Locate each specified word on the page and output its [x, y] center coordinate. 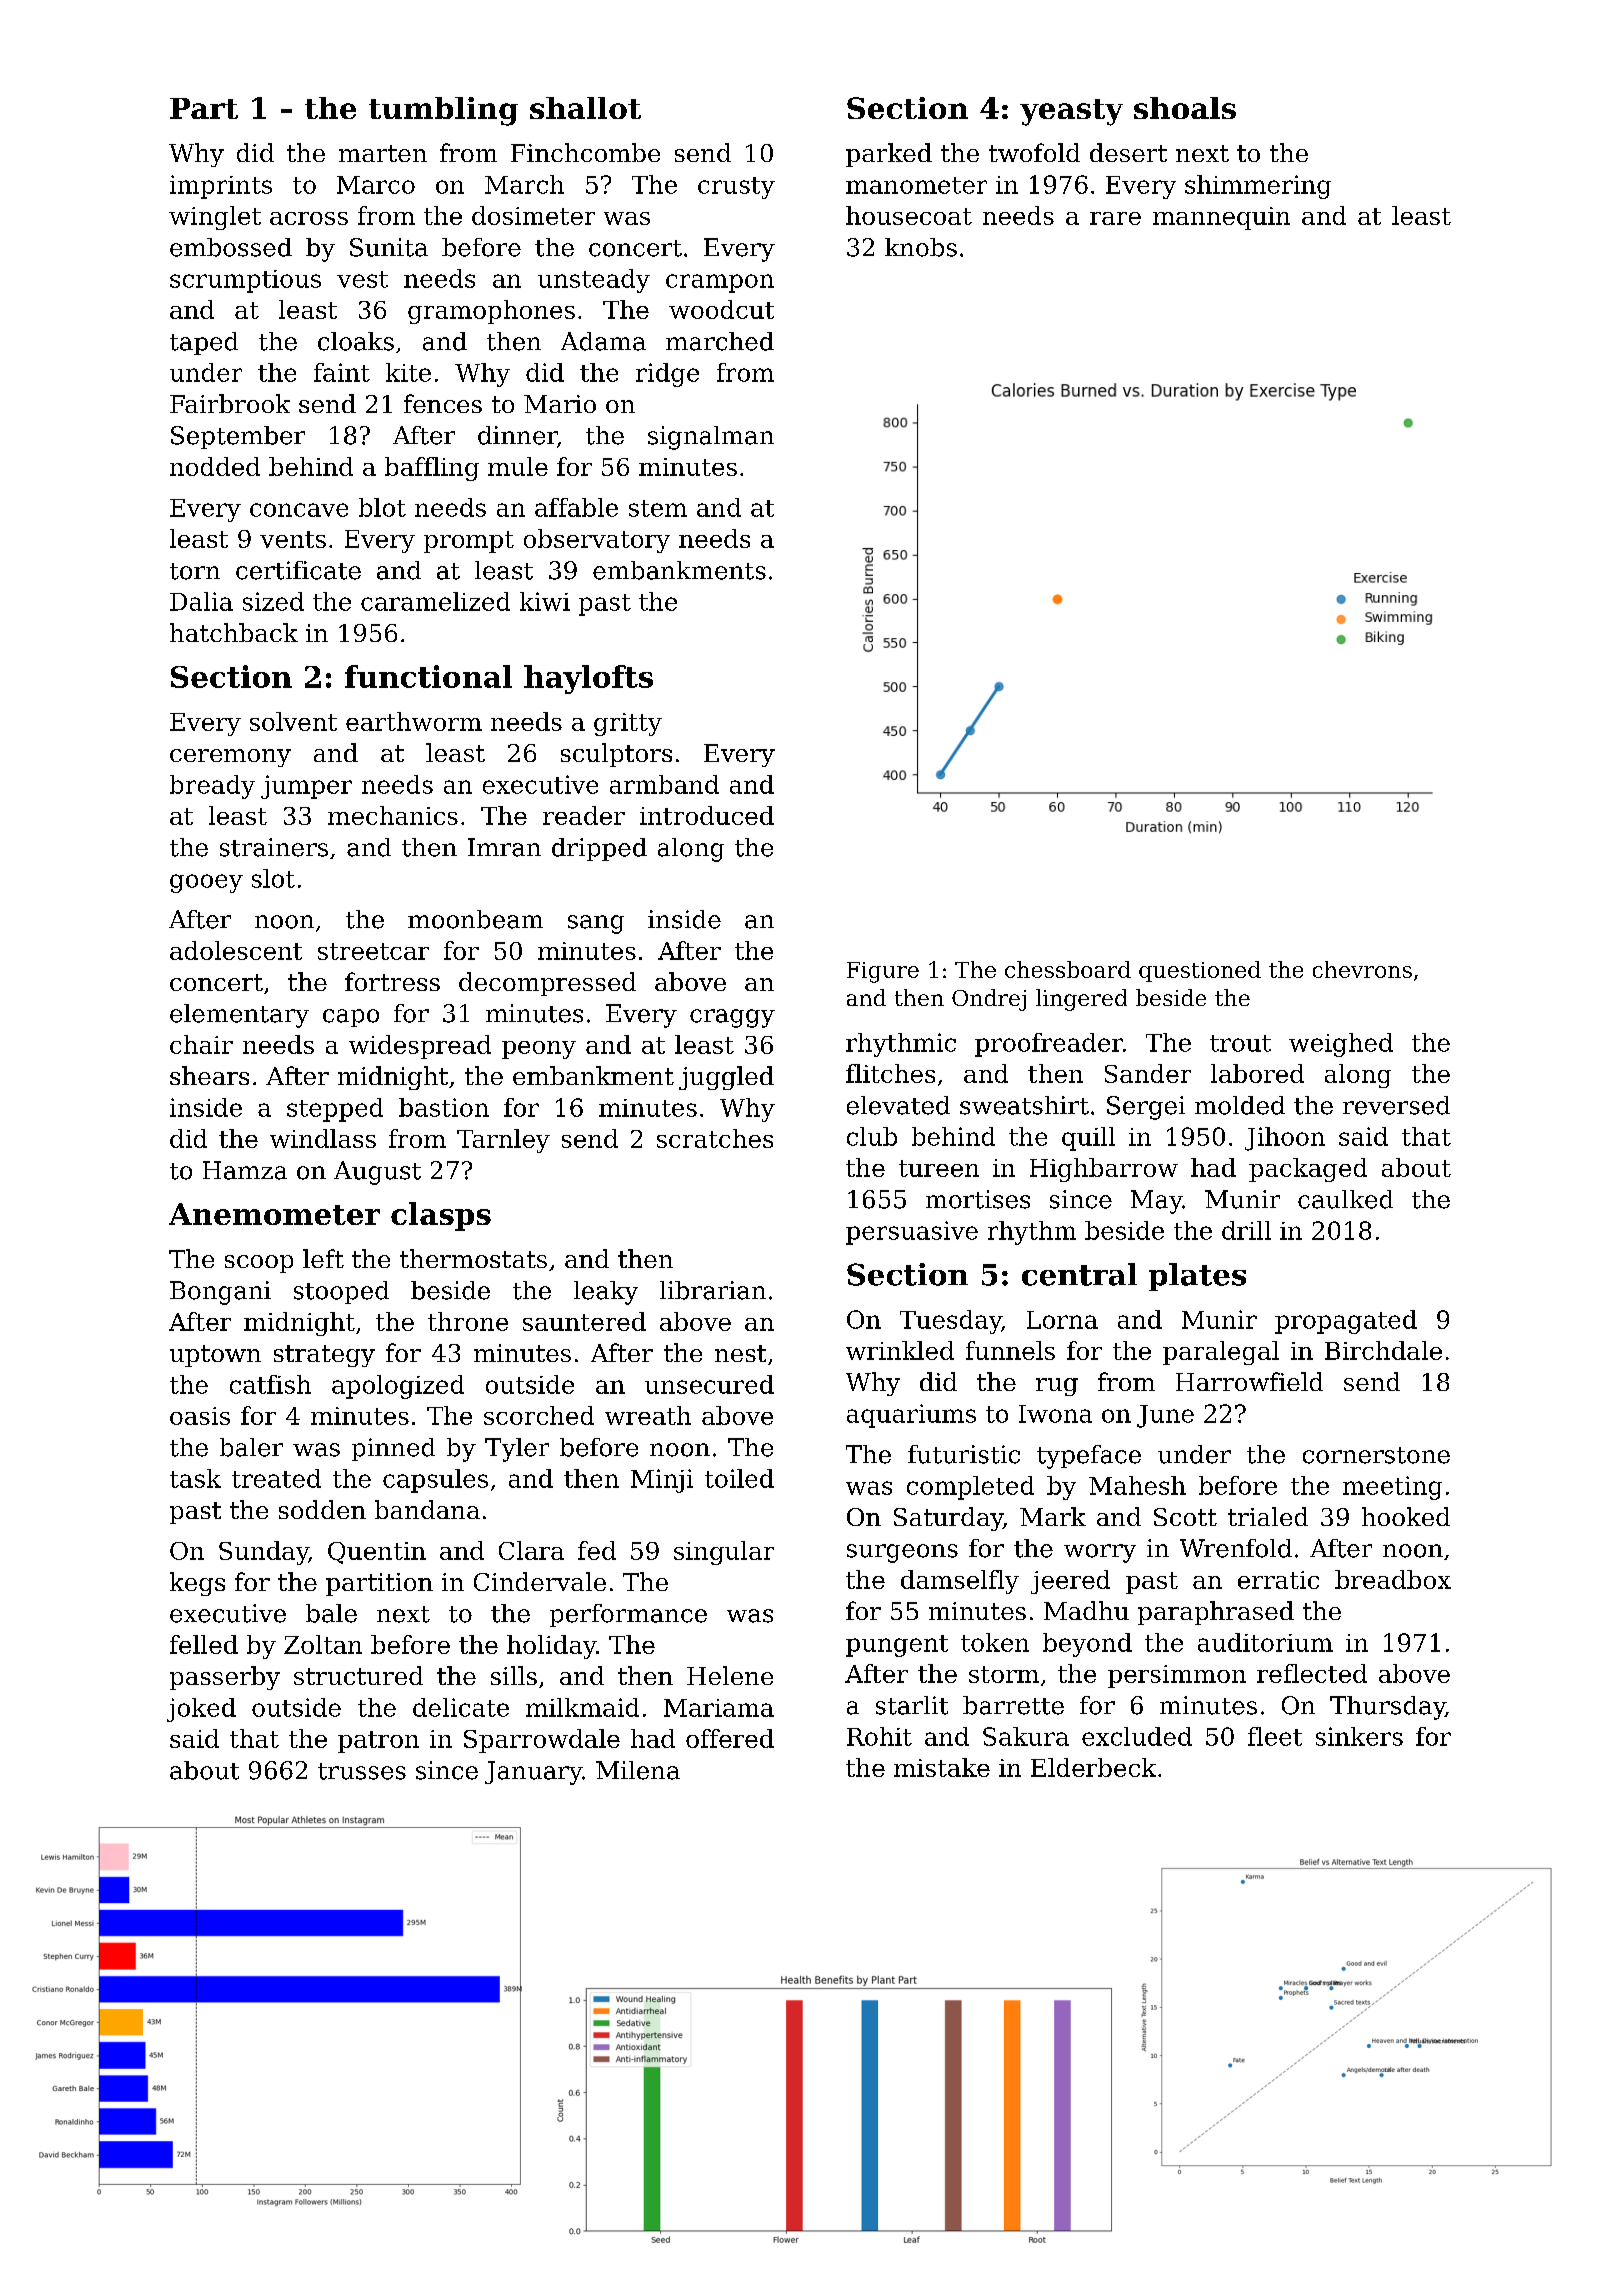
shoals [1185, 108]
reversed [1396, 1105]
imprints [221, 187]
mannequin [1221, 218]
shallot [585, 108]
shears [209, 1075]
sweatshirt [1024, 1105]
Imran [504, 847]
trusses [362, 1771]
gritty [628, 724]
